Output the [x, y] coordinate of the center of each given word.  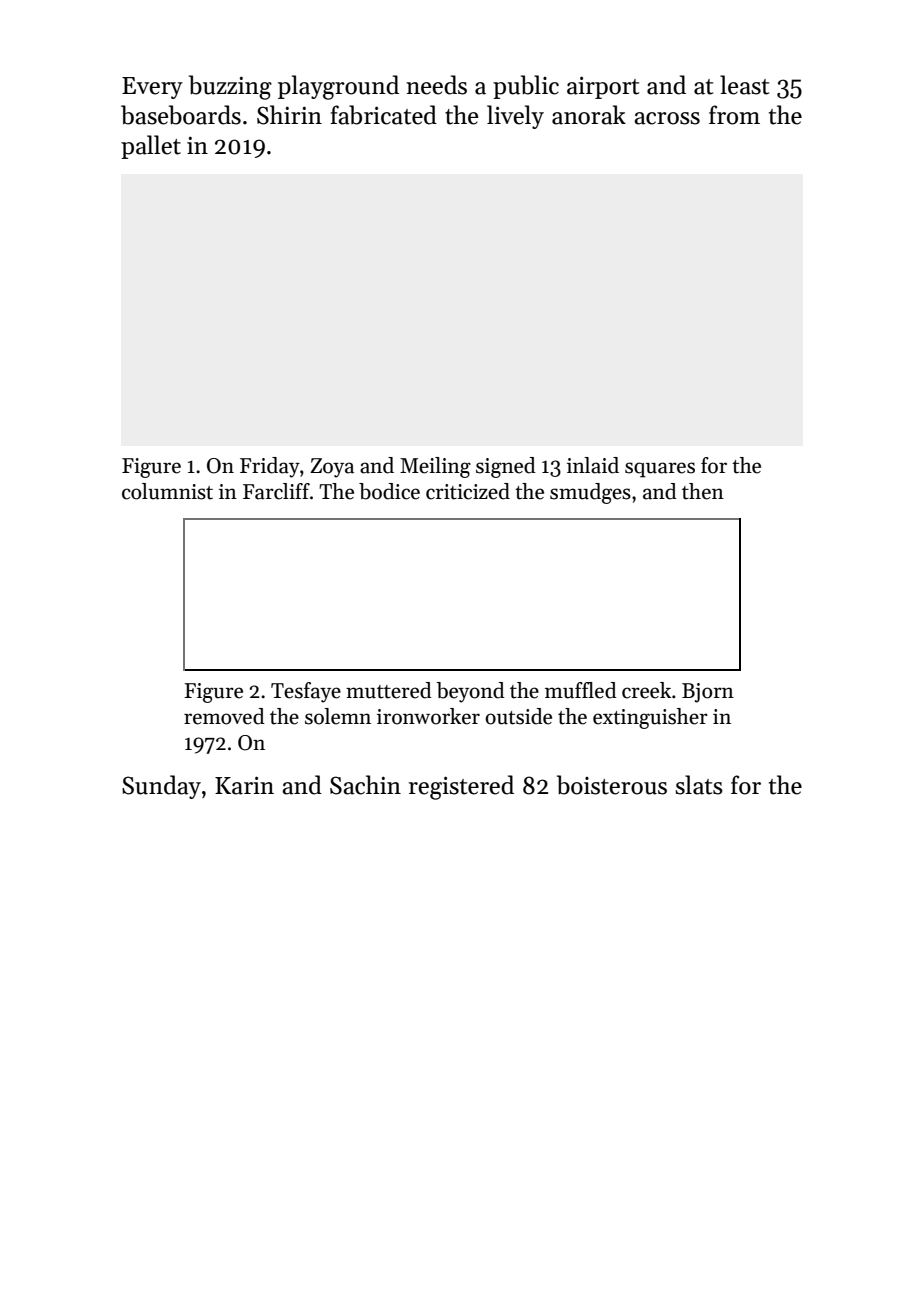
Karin [244, 785]
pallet [151, 147]
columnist [167, 491]
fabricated [384, 115]
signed [506, 467]
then [703, 491]
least [744, 85]
